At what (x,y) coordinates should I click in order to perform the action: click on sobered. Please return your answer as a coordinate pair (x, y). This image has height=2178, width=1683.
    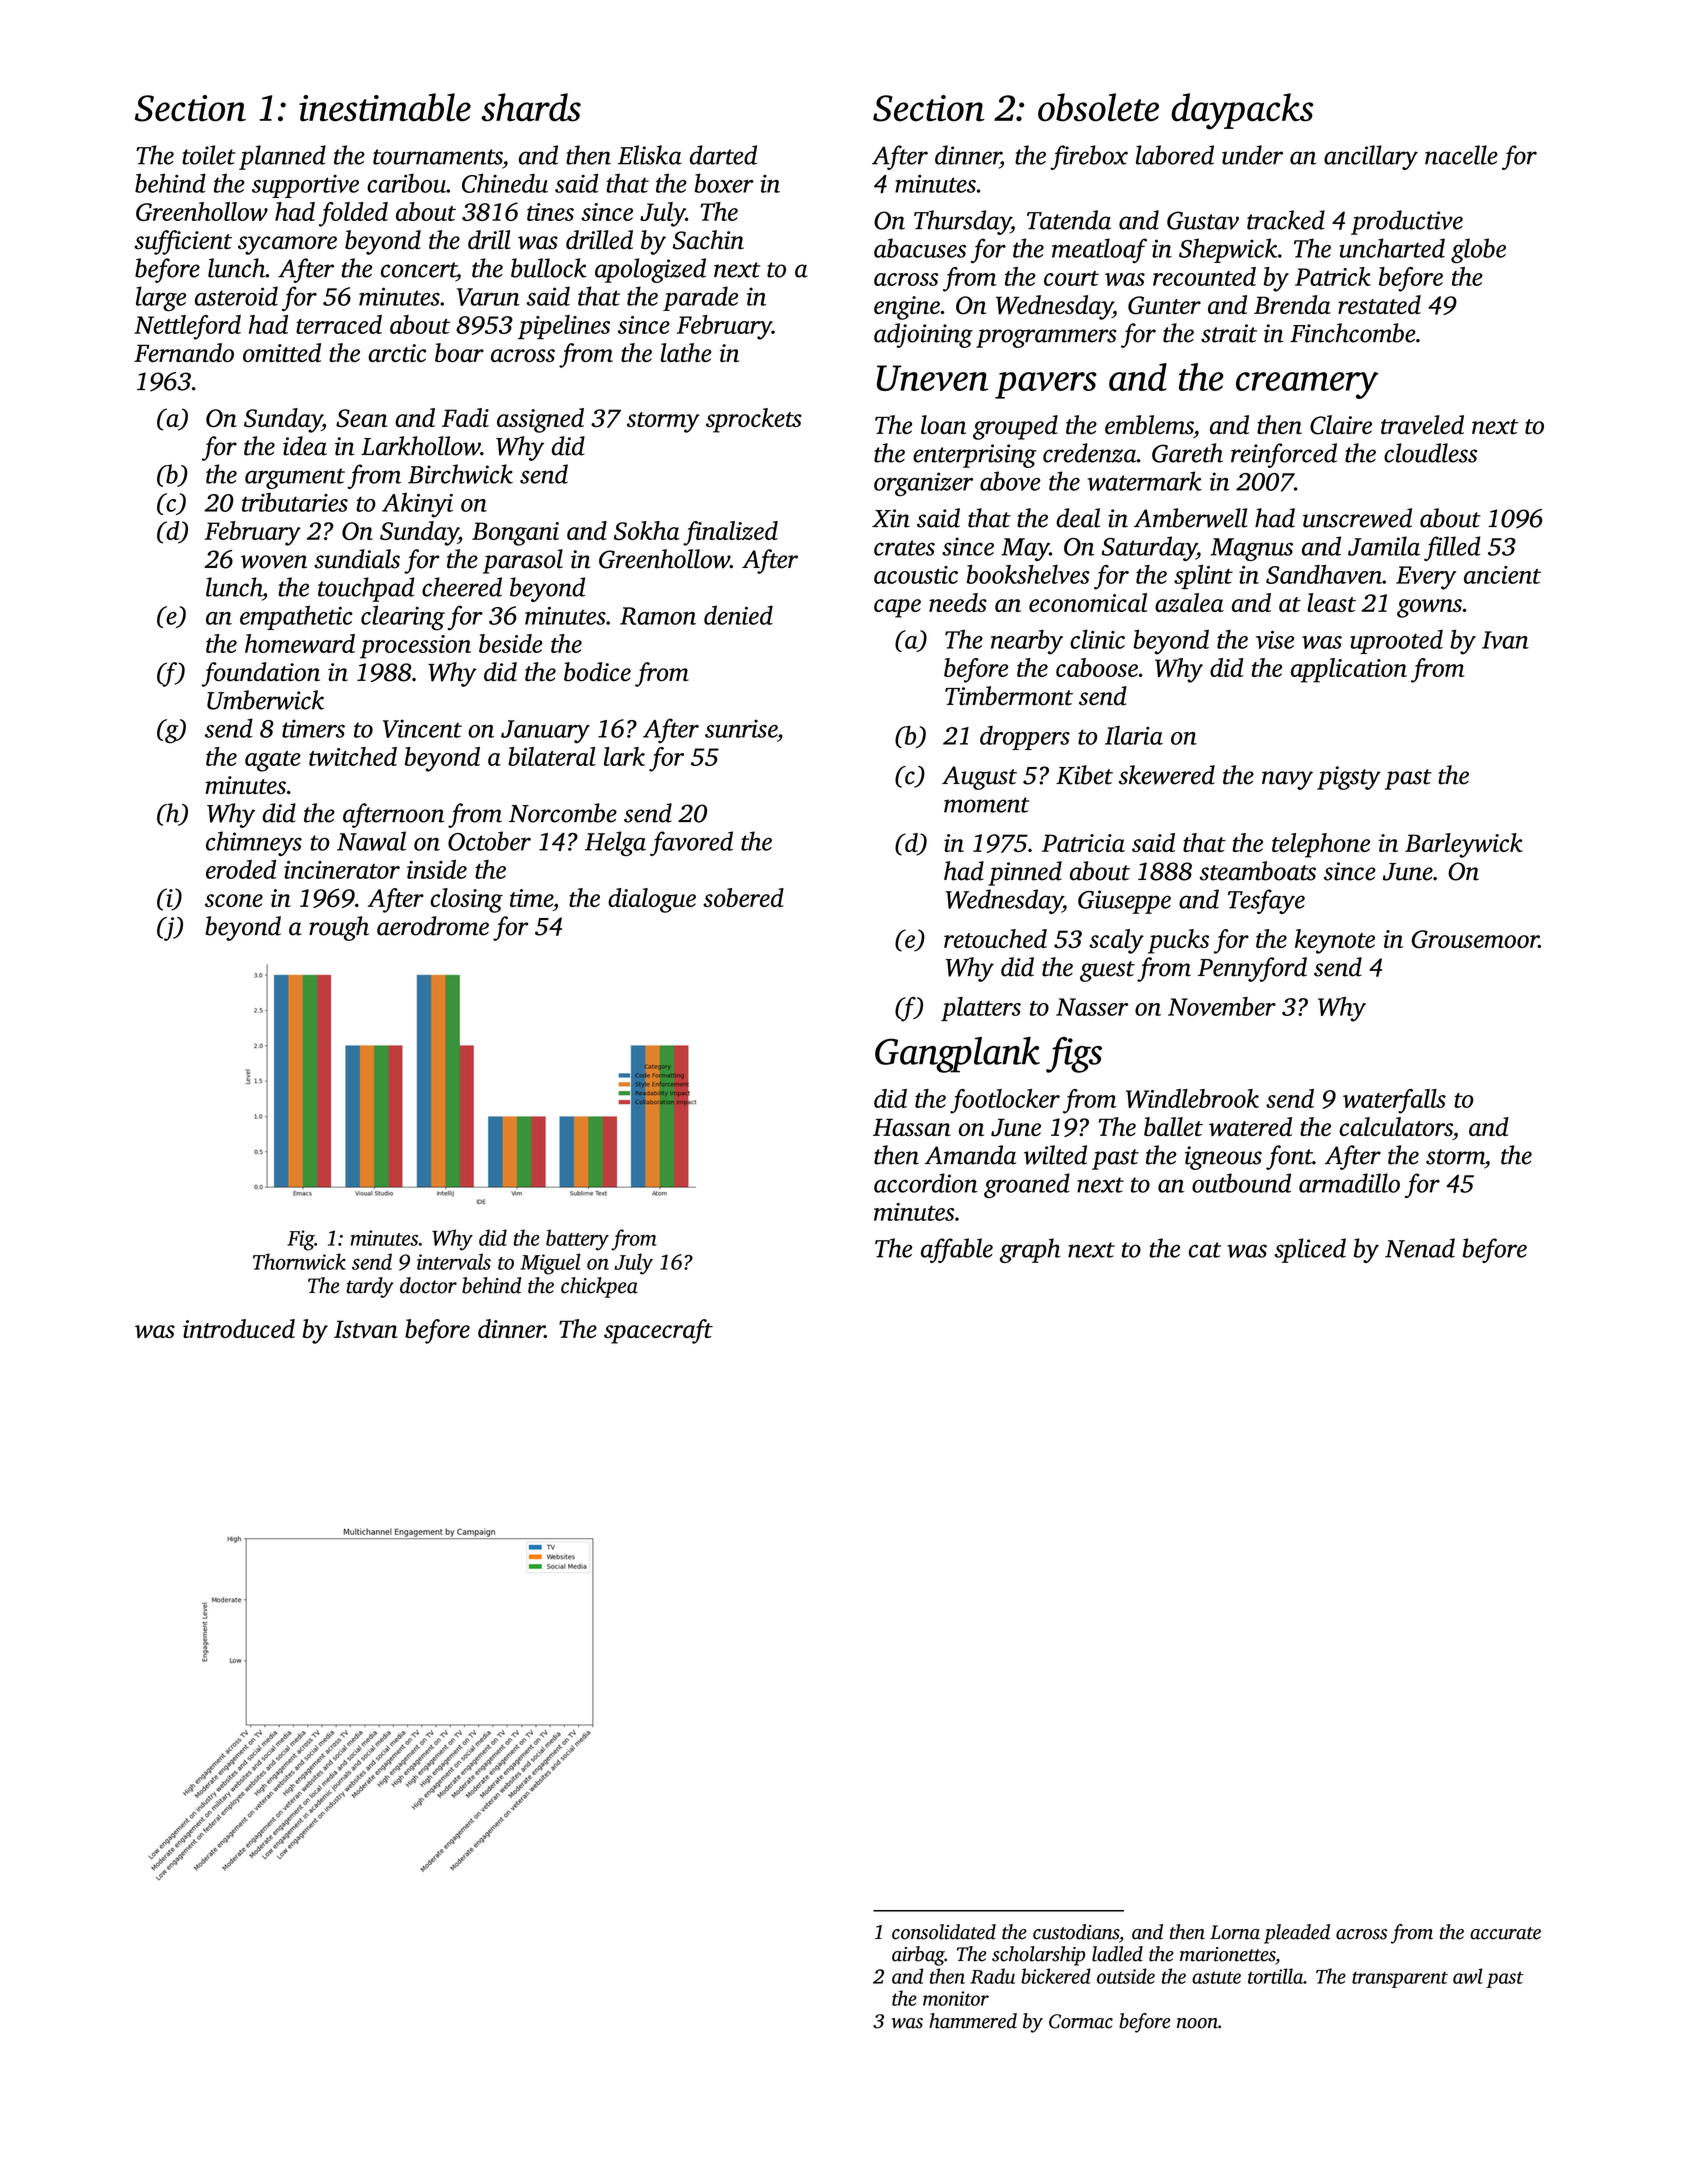
    Looking at the image, I should click on (743, 897).
